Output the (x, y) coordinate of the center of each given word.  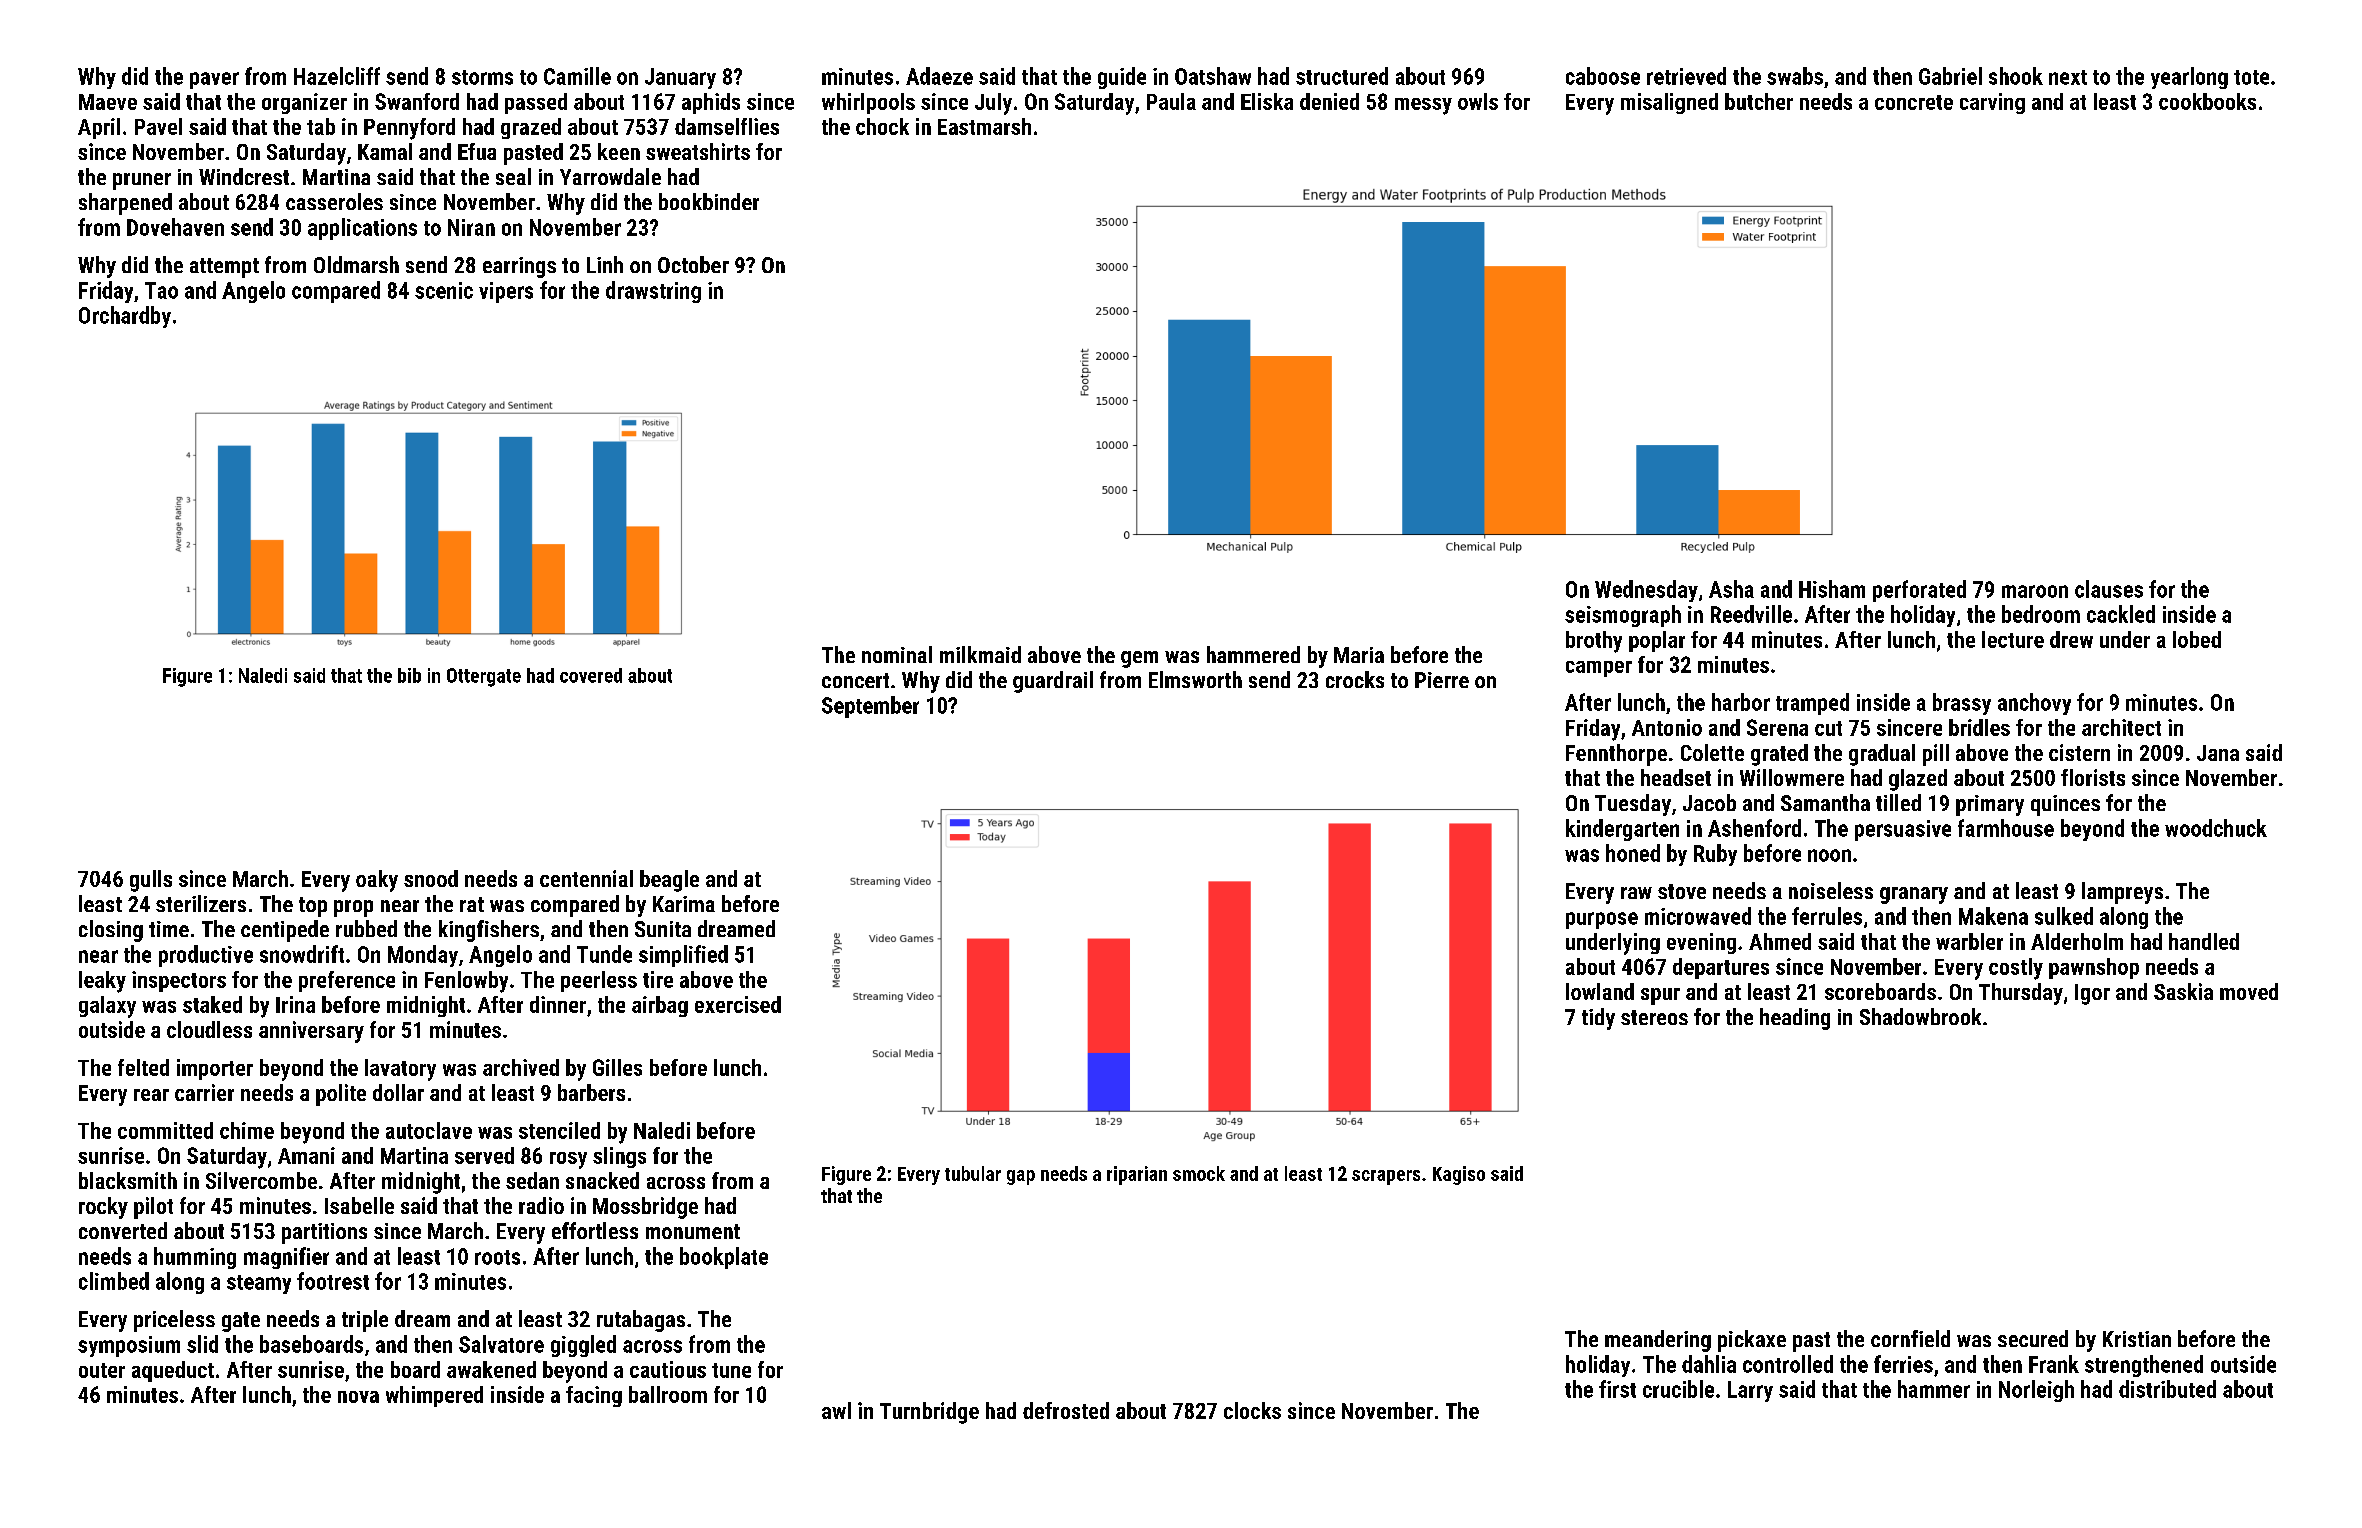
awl (836, 1410)
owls (1478, 101)
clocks (1252, 1410)
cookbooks (2207, 101)
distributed (2167, 1389)
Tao (161, 290)
